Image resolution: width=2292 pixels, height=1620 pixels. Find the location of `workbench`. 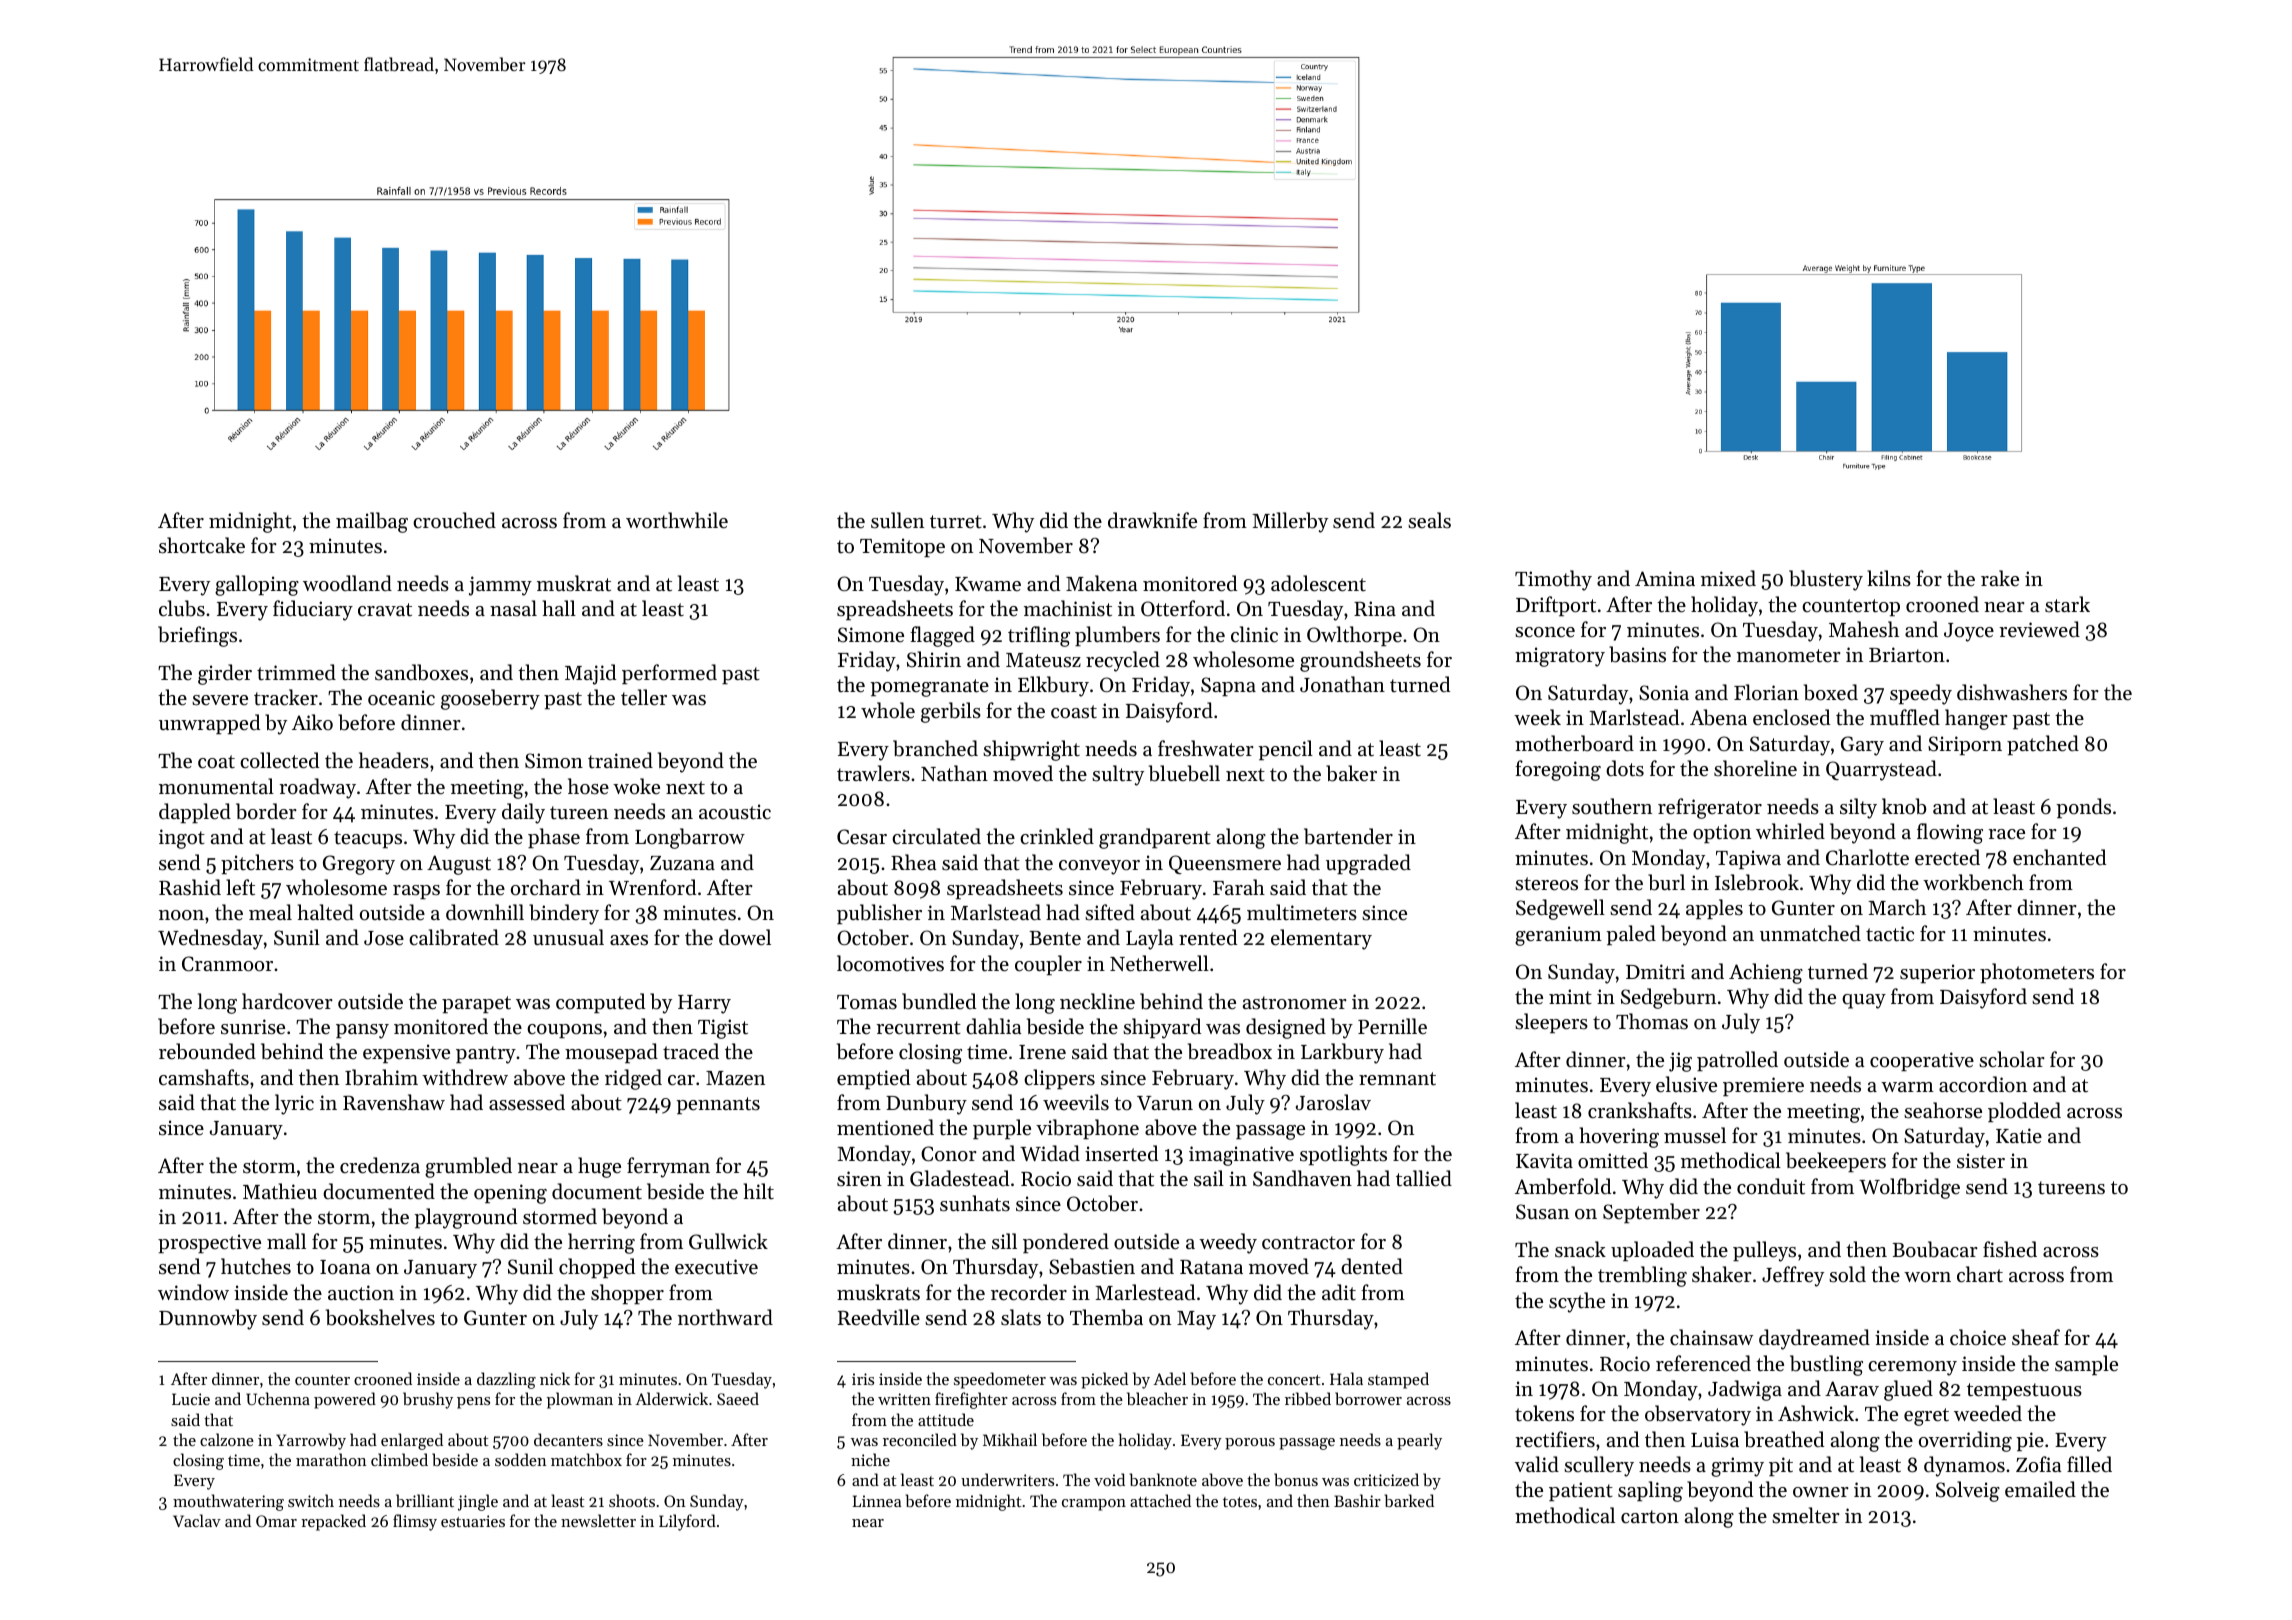

workbench is located at coordinates (1973, 882).
